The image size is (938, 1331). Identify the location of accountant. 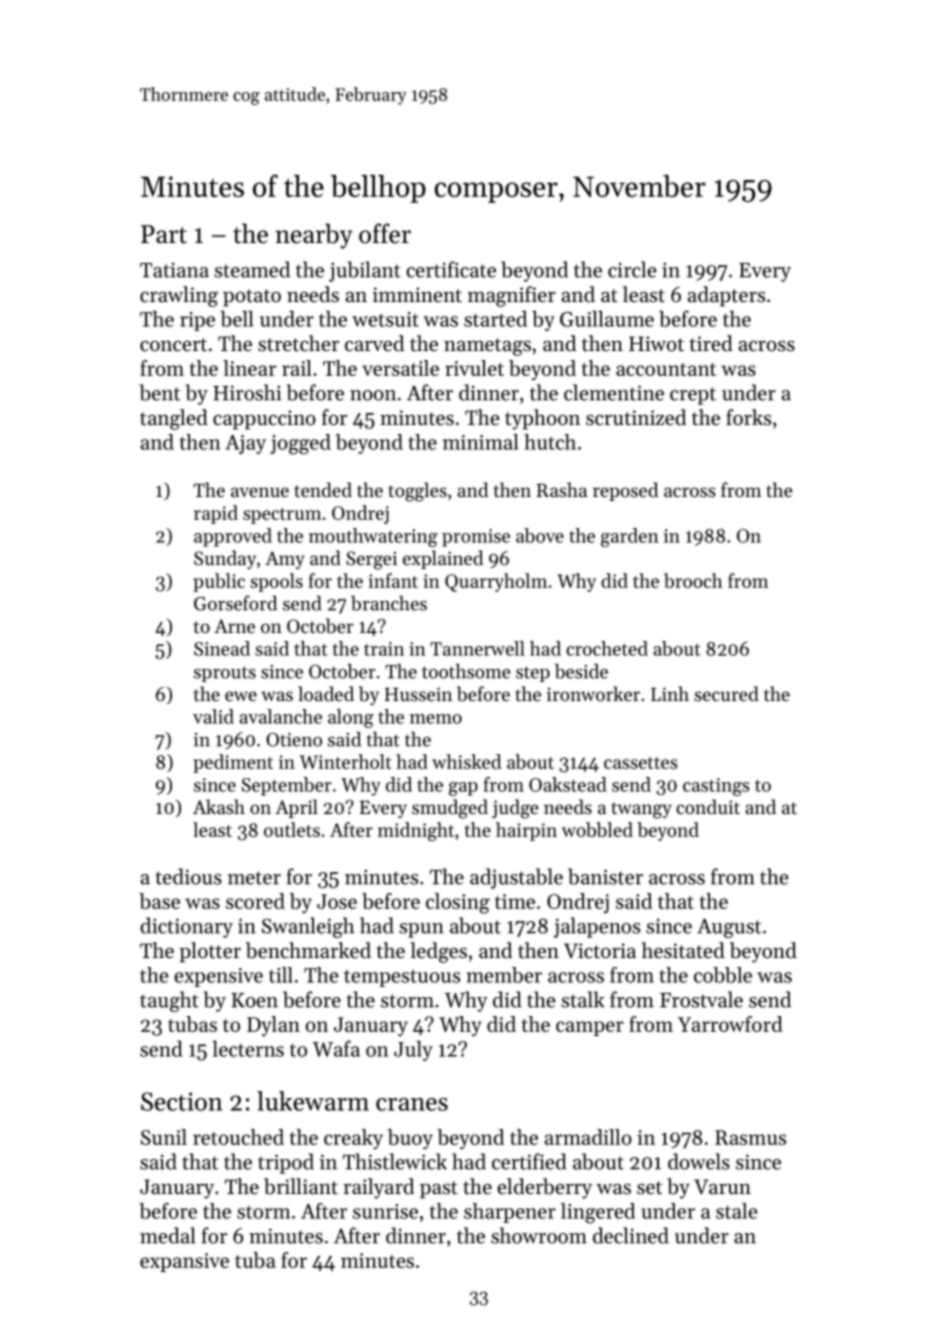
(666, 369).
